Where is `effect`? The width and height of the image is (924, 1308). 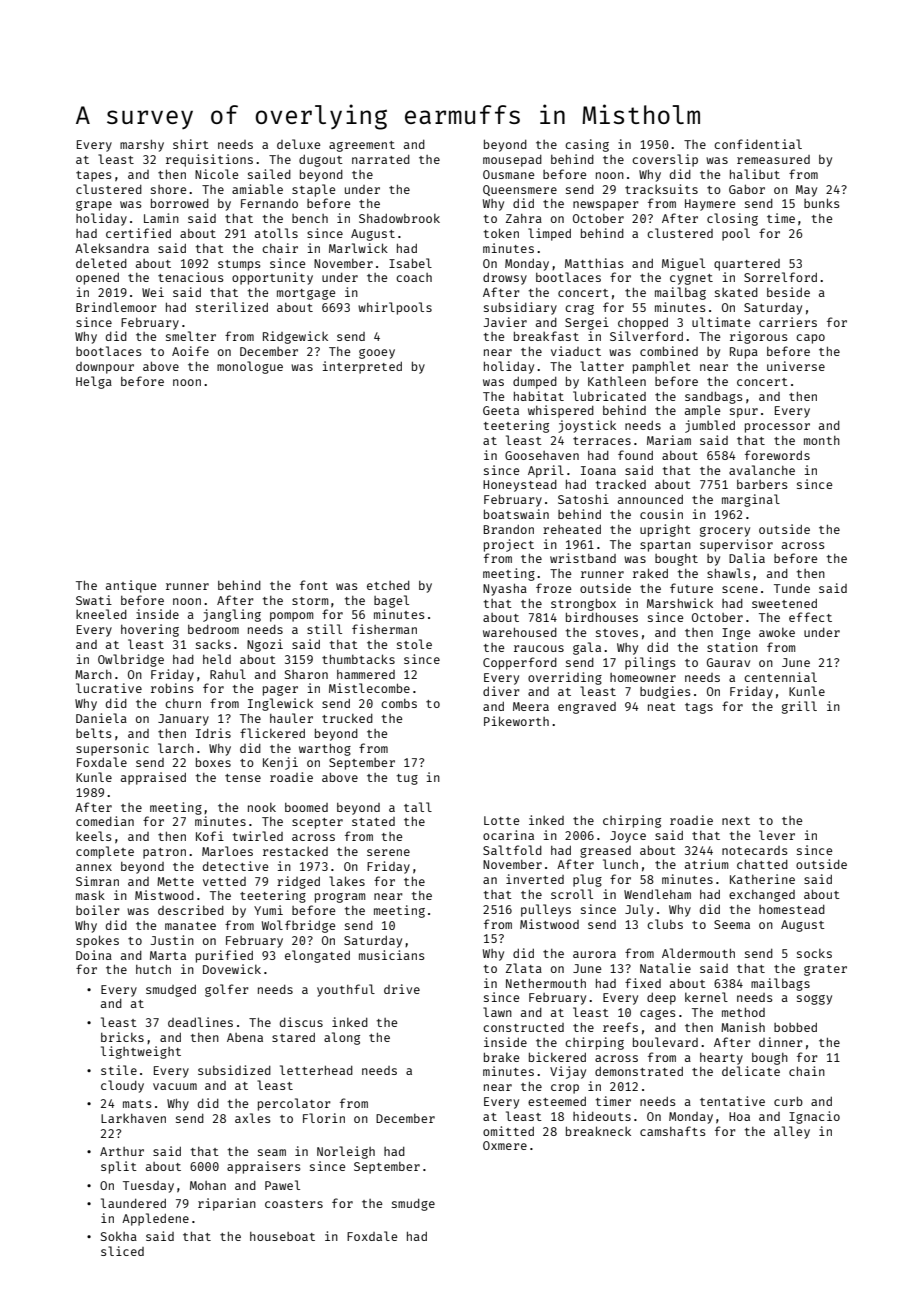 effect is located at coordinates (810, 617).
